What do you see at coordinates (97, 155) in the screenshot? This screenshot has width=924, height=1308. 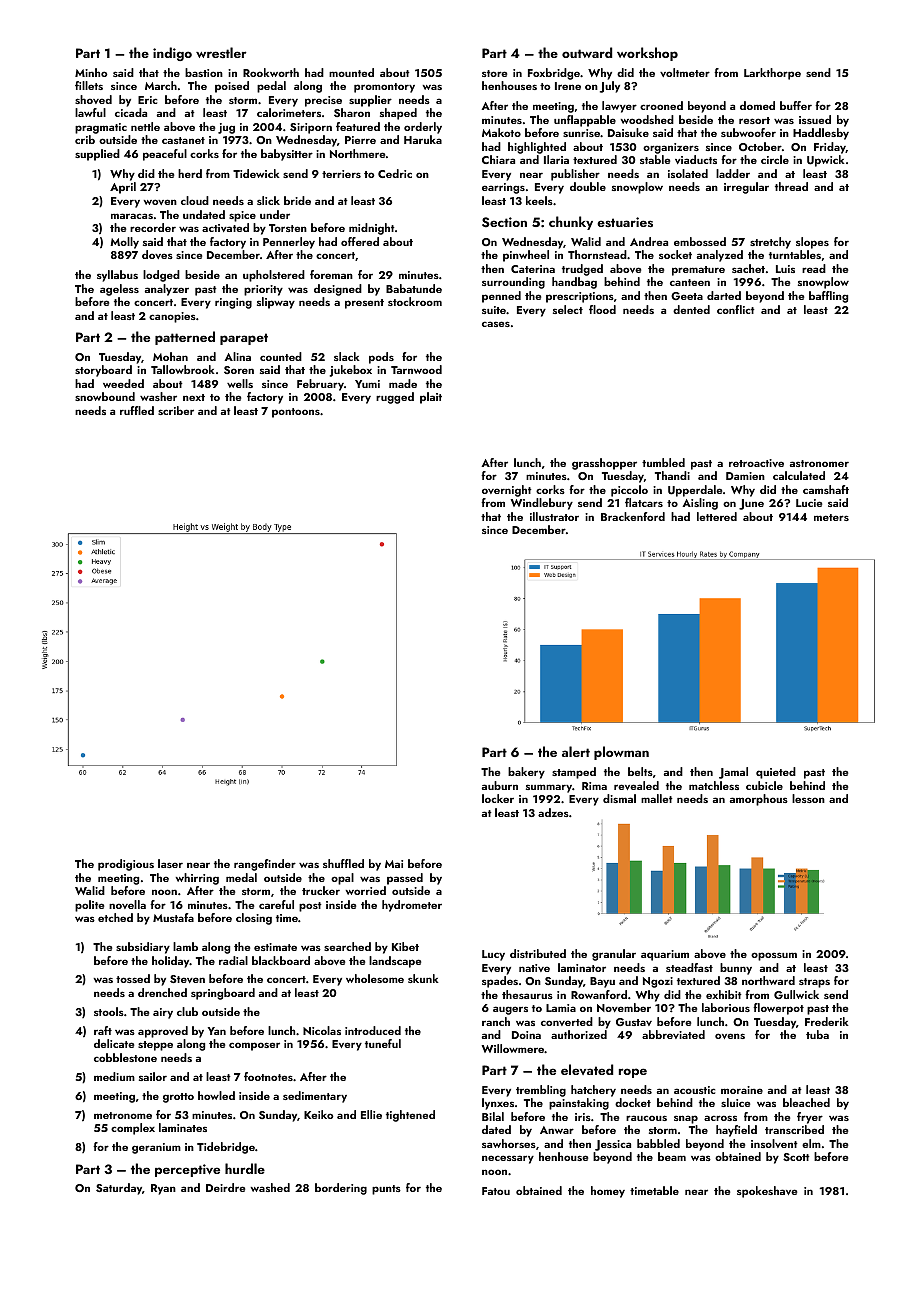 I see `supplied` at bounding box center [97, 155].
